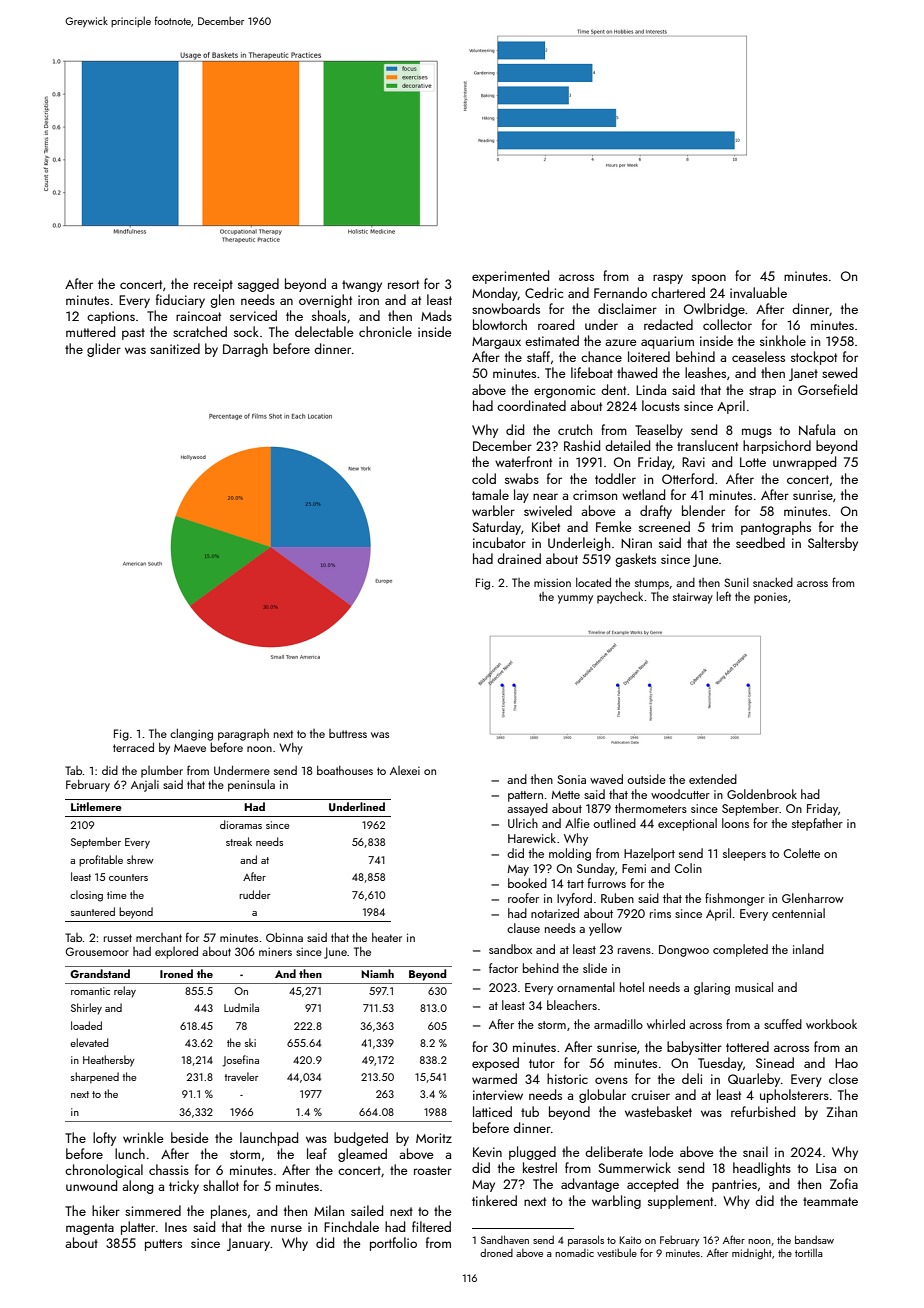 Image resolution: width=924 pixels, height=1308 pixels. I want to click on coordinated, so click(531, 405).
